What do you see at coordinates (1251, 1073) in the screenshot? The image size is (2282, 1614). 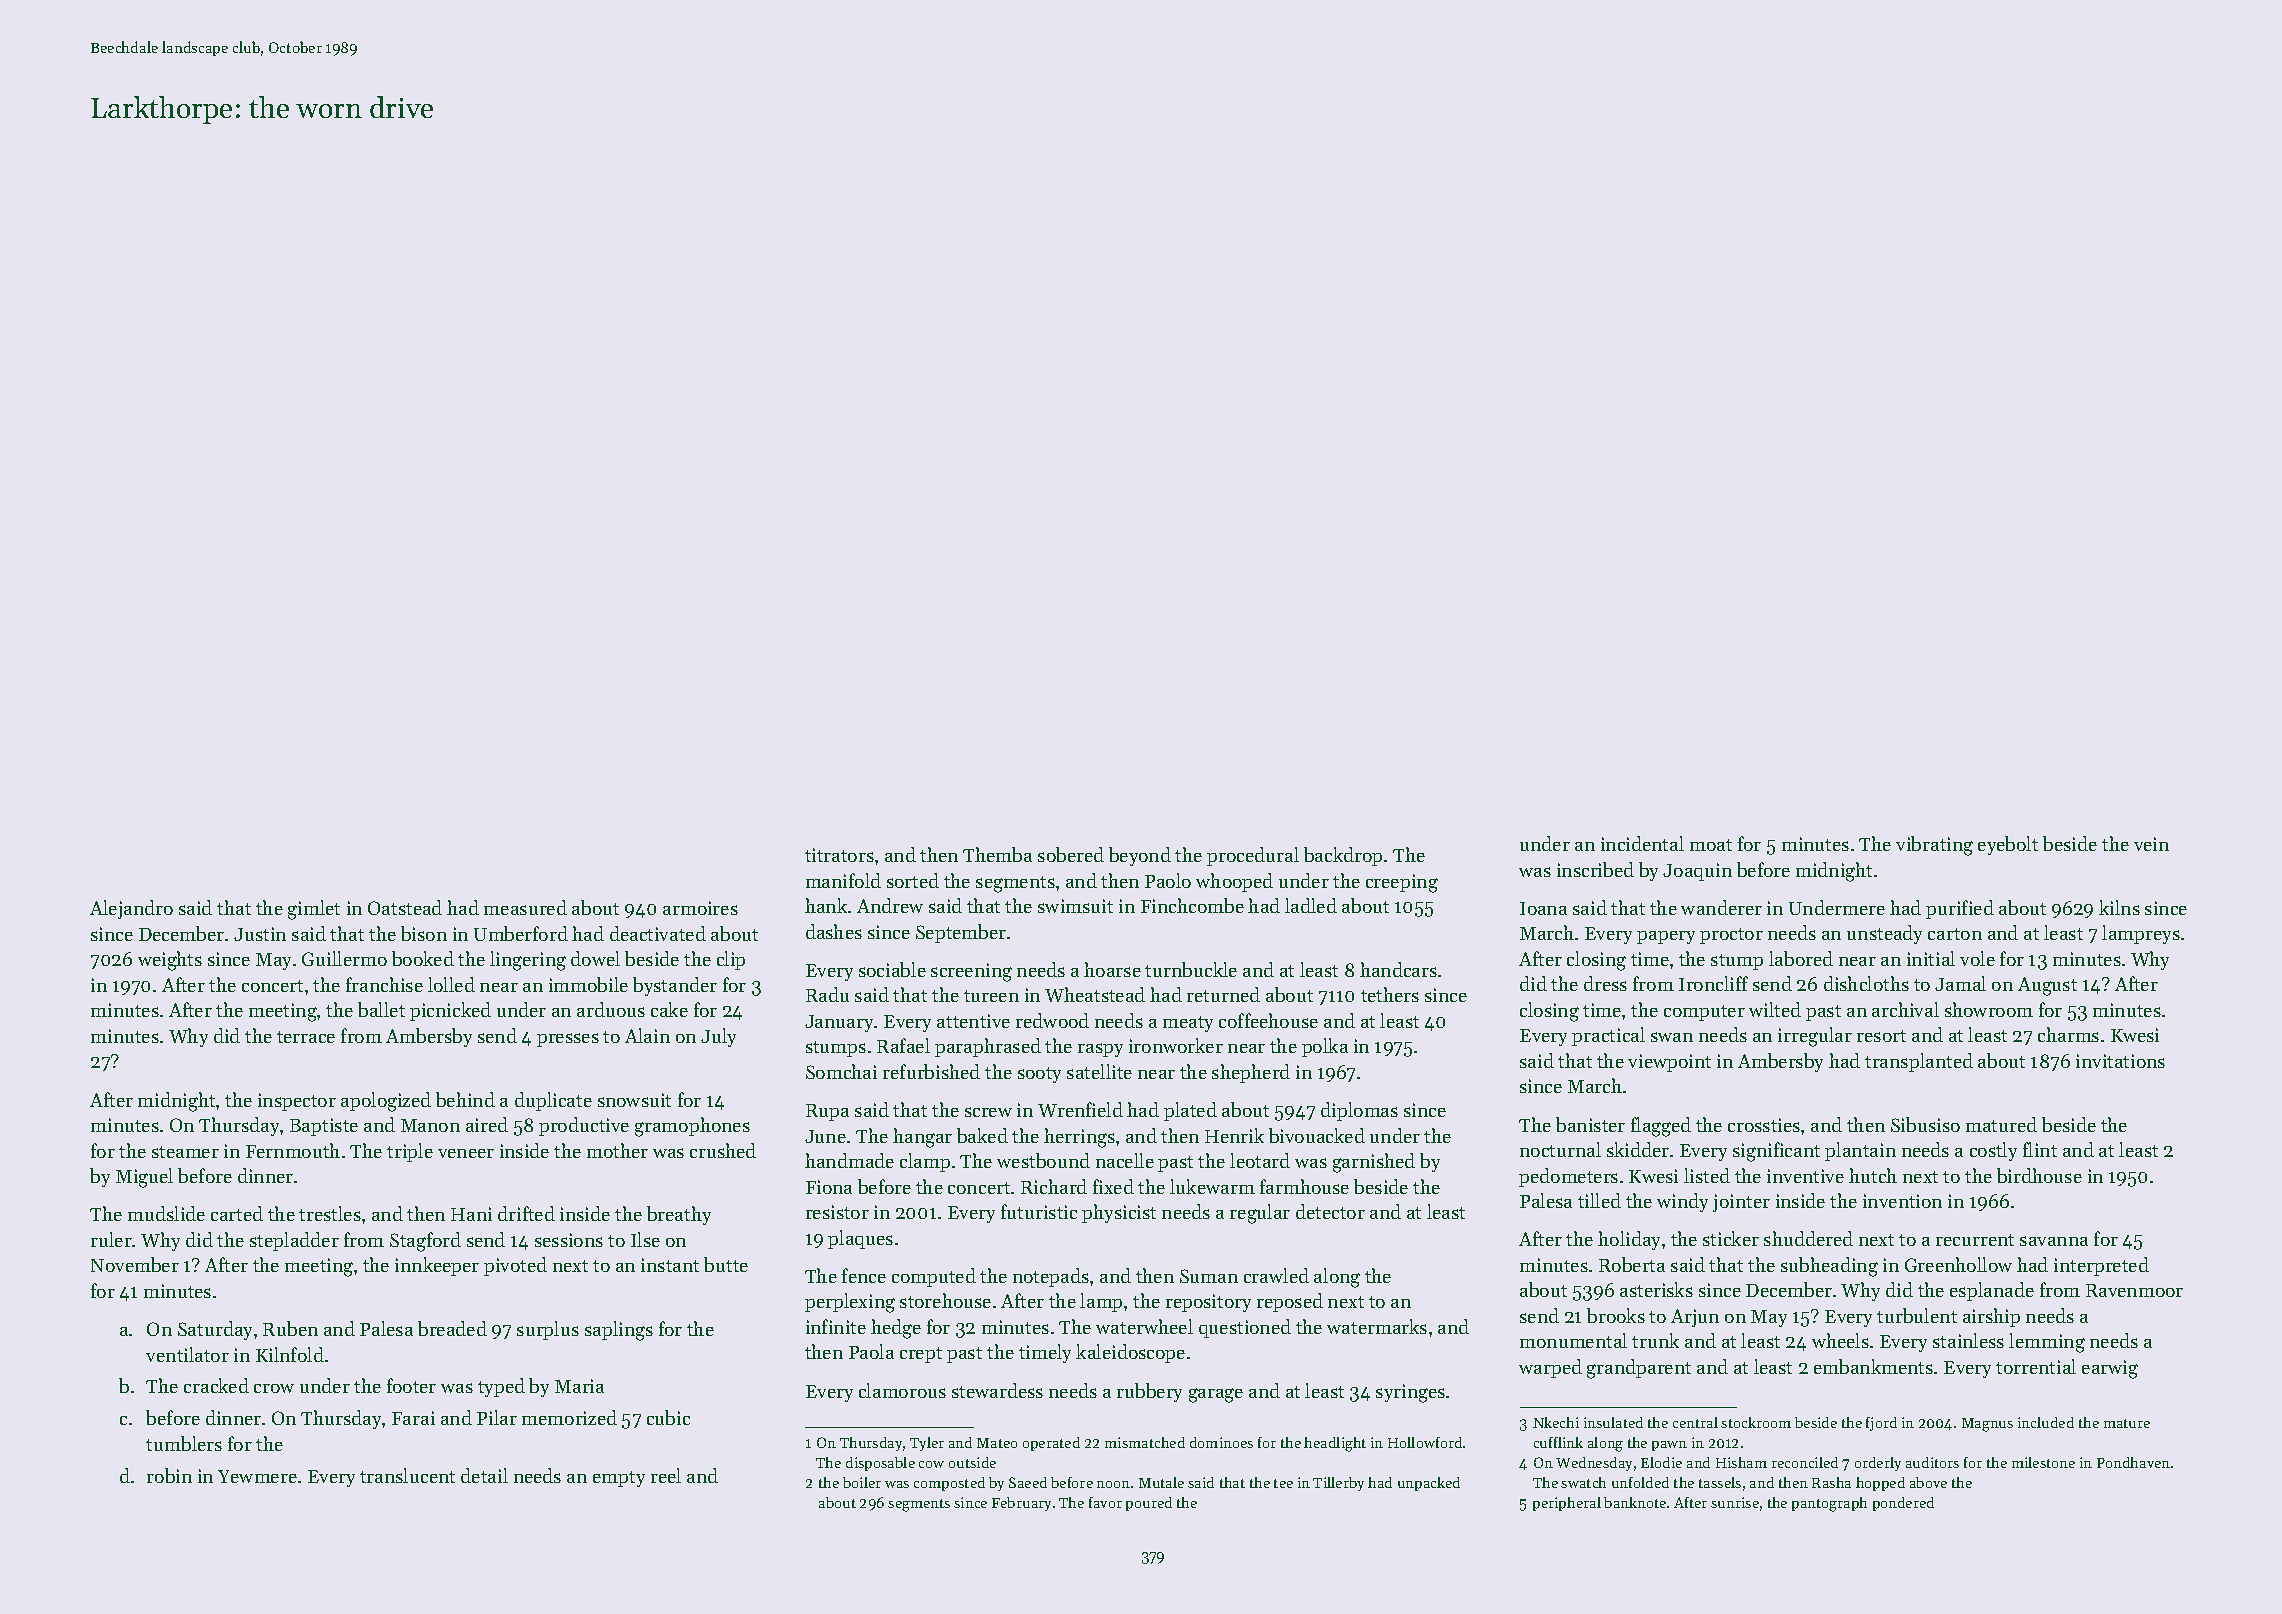 I see `shepherd` at bounding box center [1251, 1073].
